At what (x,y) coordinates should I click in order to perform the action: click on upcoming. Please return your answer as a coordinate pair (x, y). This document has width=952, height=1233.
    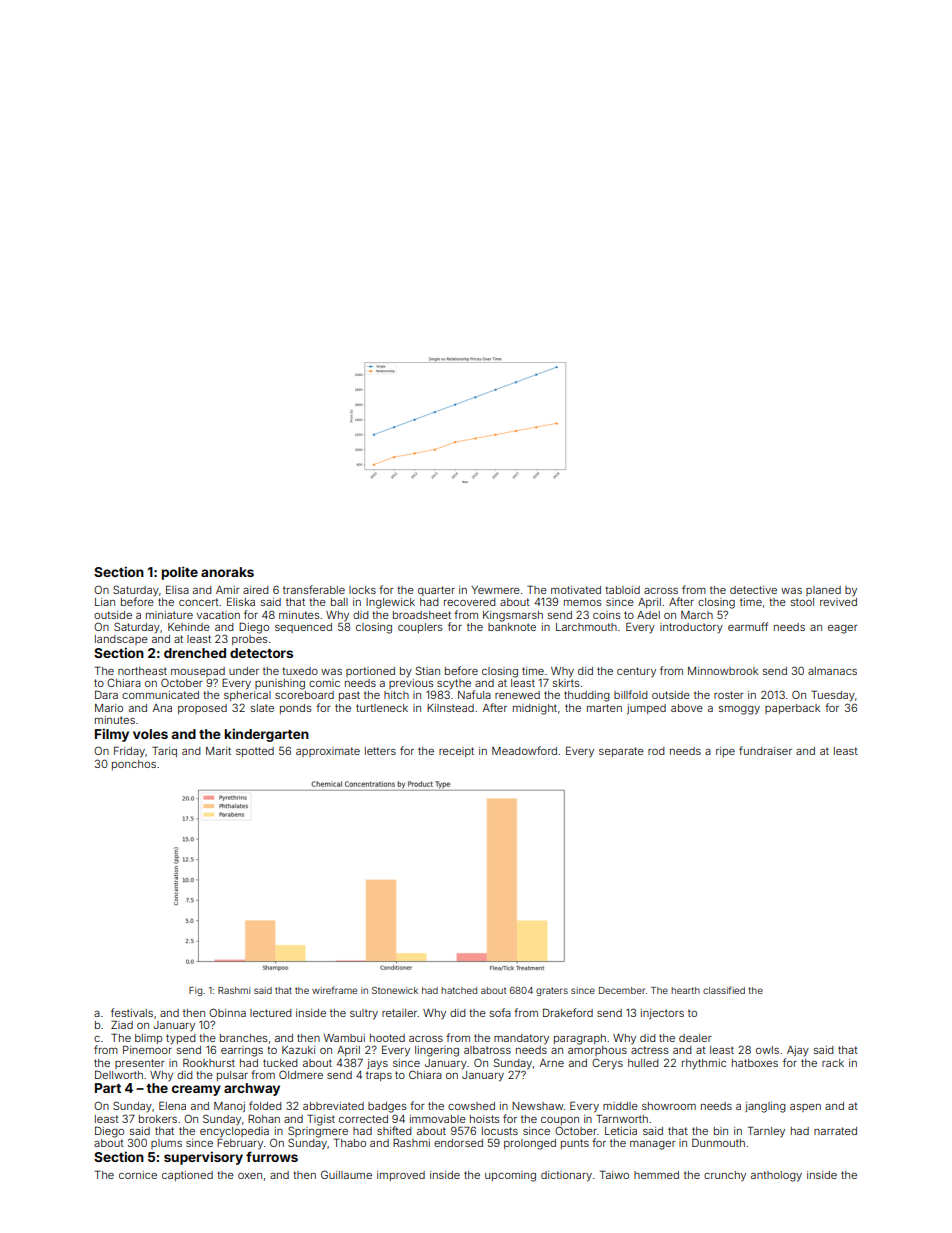
    Looking at the image, I should click on (510, 1176).
